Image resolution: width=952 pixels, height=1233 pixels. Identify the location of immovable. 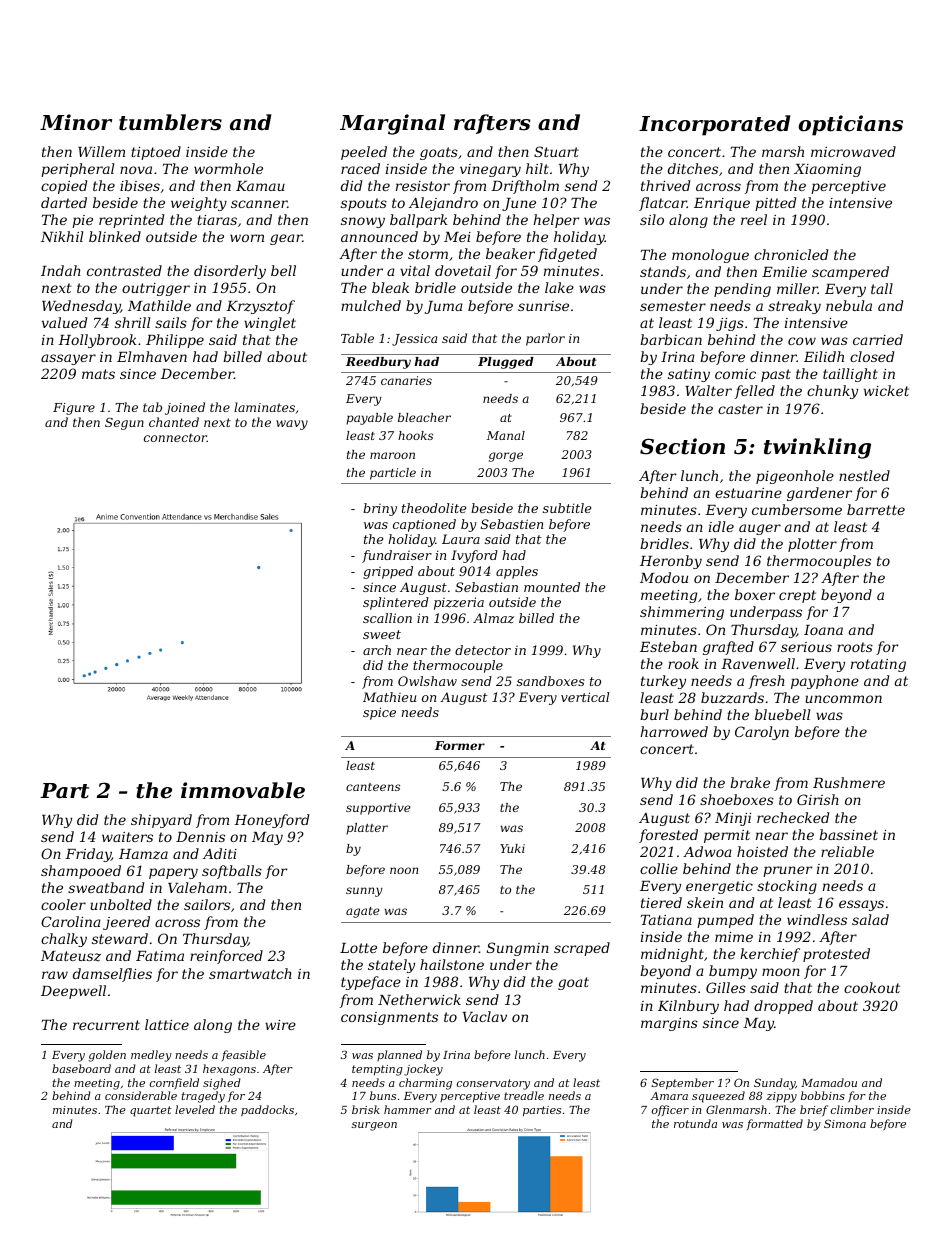
(243, 790).
